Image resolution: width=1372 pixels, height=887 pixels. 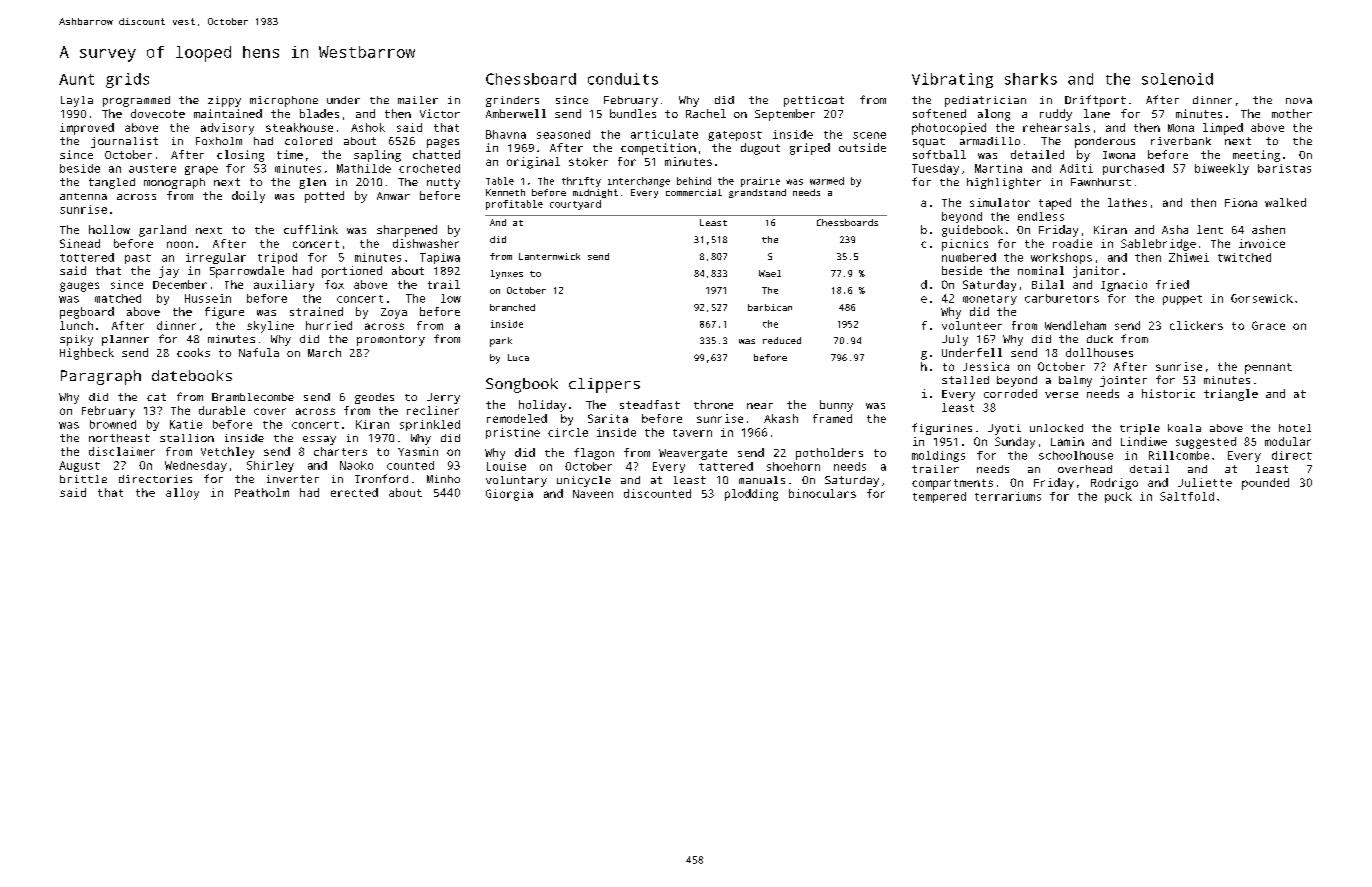 What do you see at coordinates (1075, 325) in the screenshot?
I see `Wendleham` at bounding box center [1075, 325].
